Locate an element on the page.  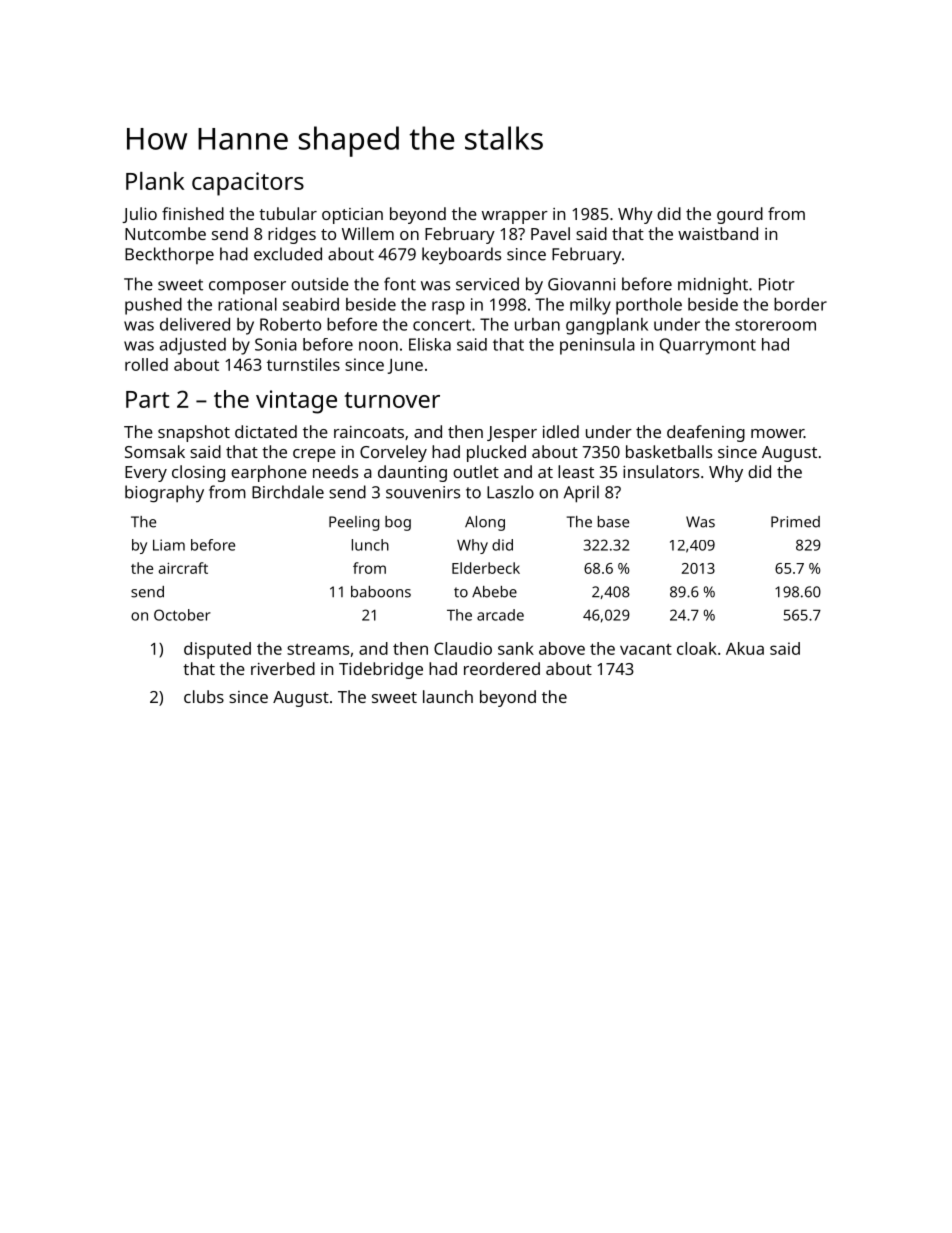
Along is located at coordinates (485, 523).
